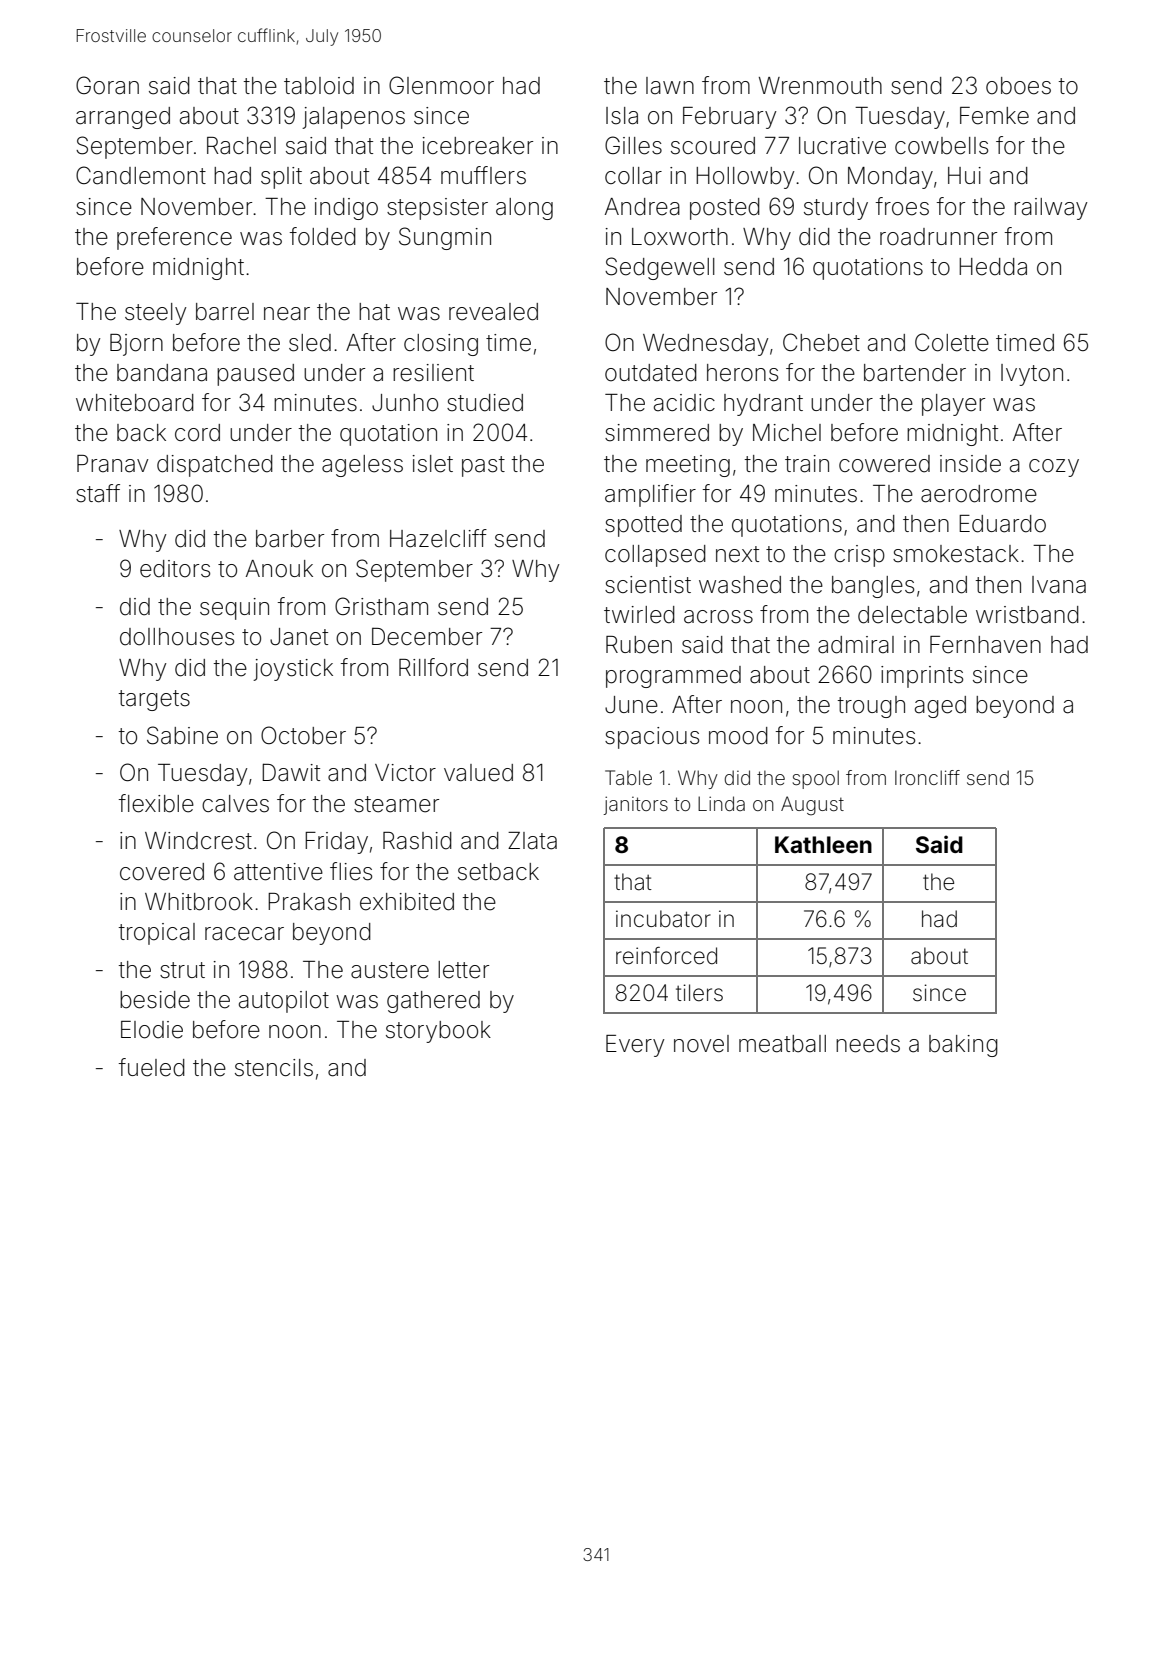 Image resolution: width=1165 pixels, height=1654 pixels. Describe the element at coordinates (963, 1046) in the screenshot. I see `baking` at that location.
